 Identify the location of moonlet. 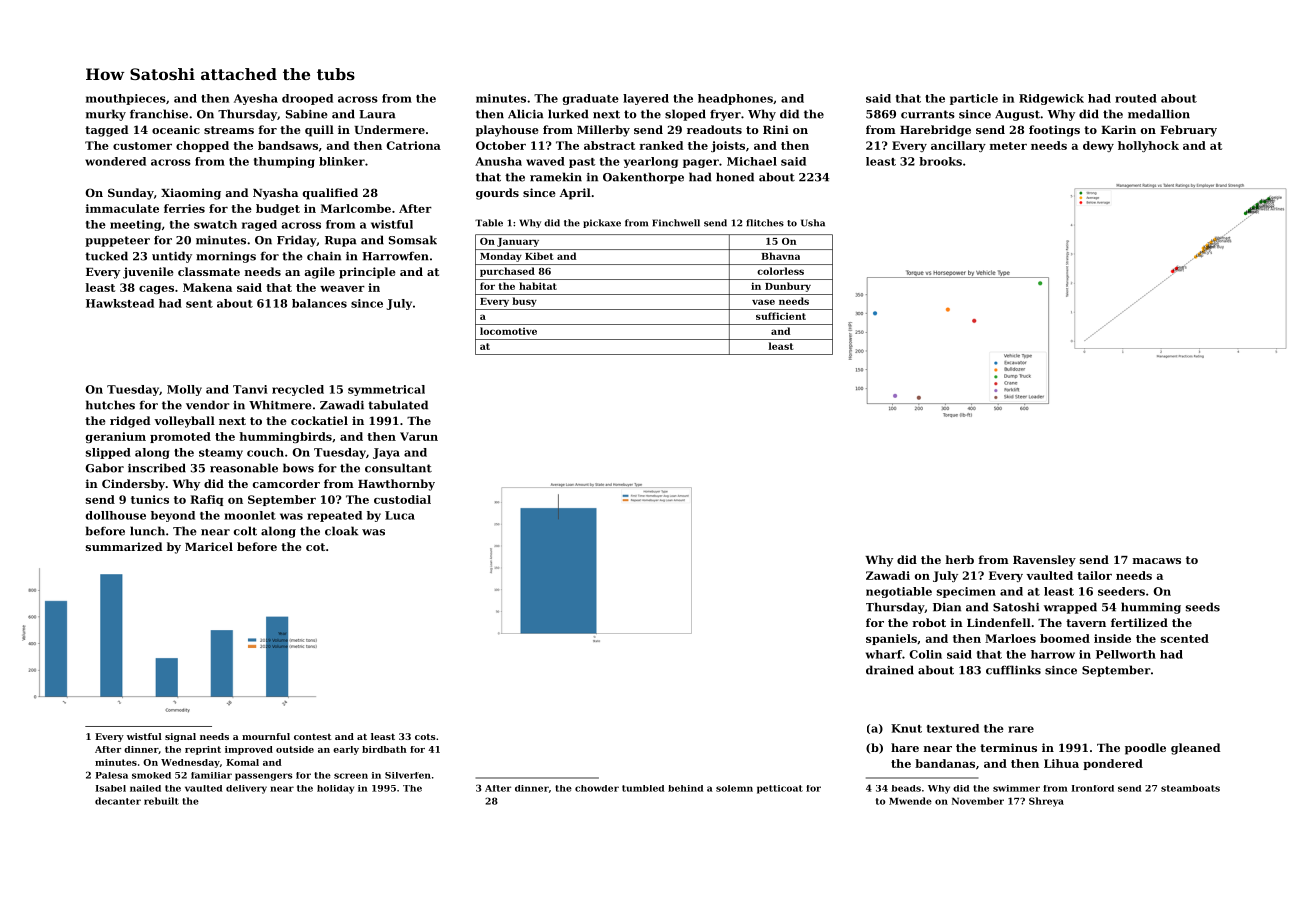
(250, 515).
